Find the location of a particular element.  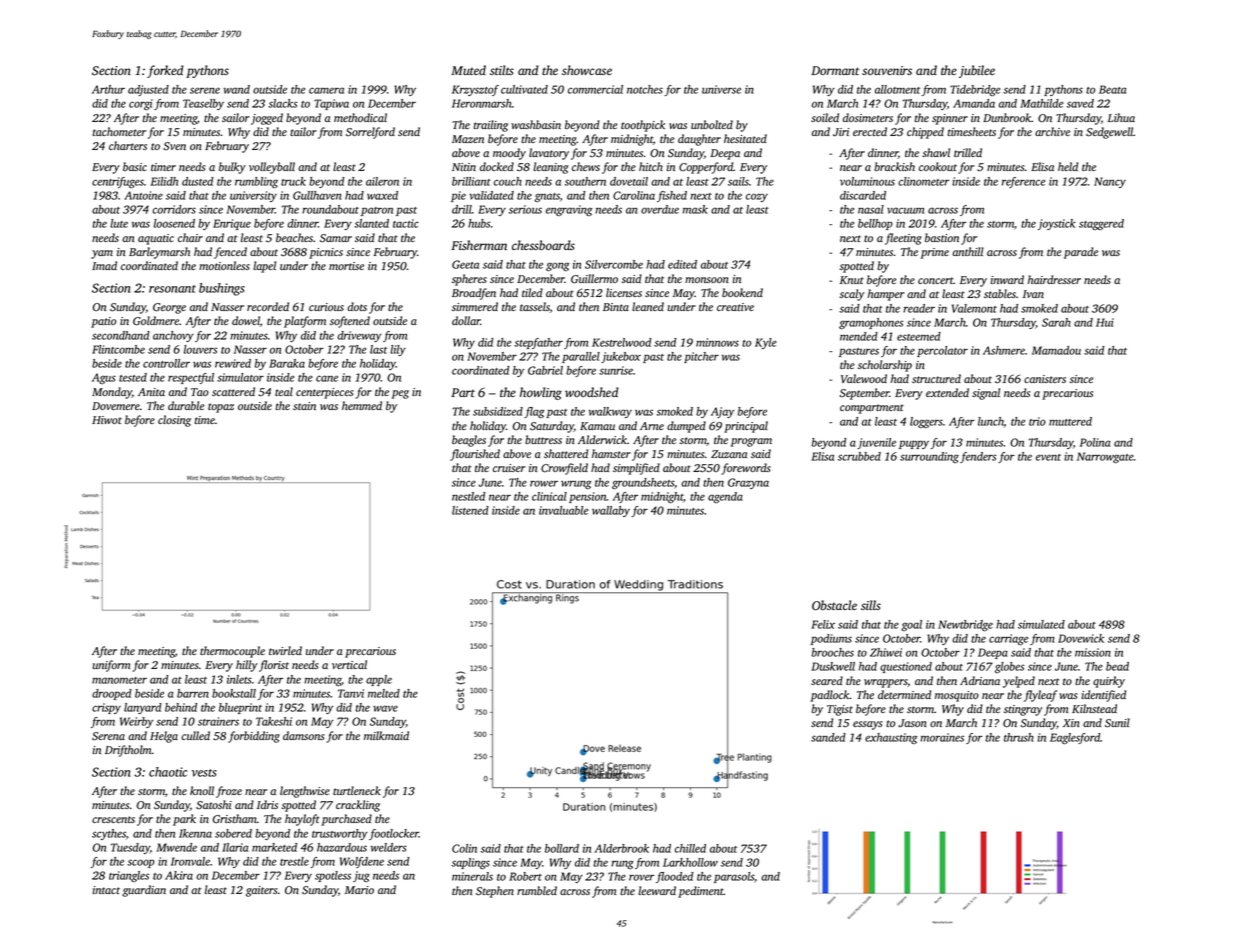

Obstacle is located at coordinates (834, 605).
